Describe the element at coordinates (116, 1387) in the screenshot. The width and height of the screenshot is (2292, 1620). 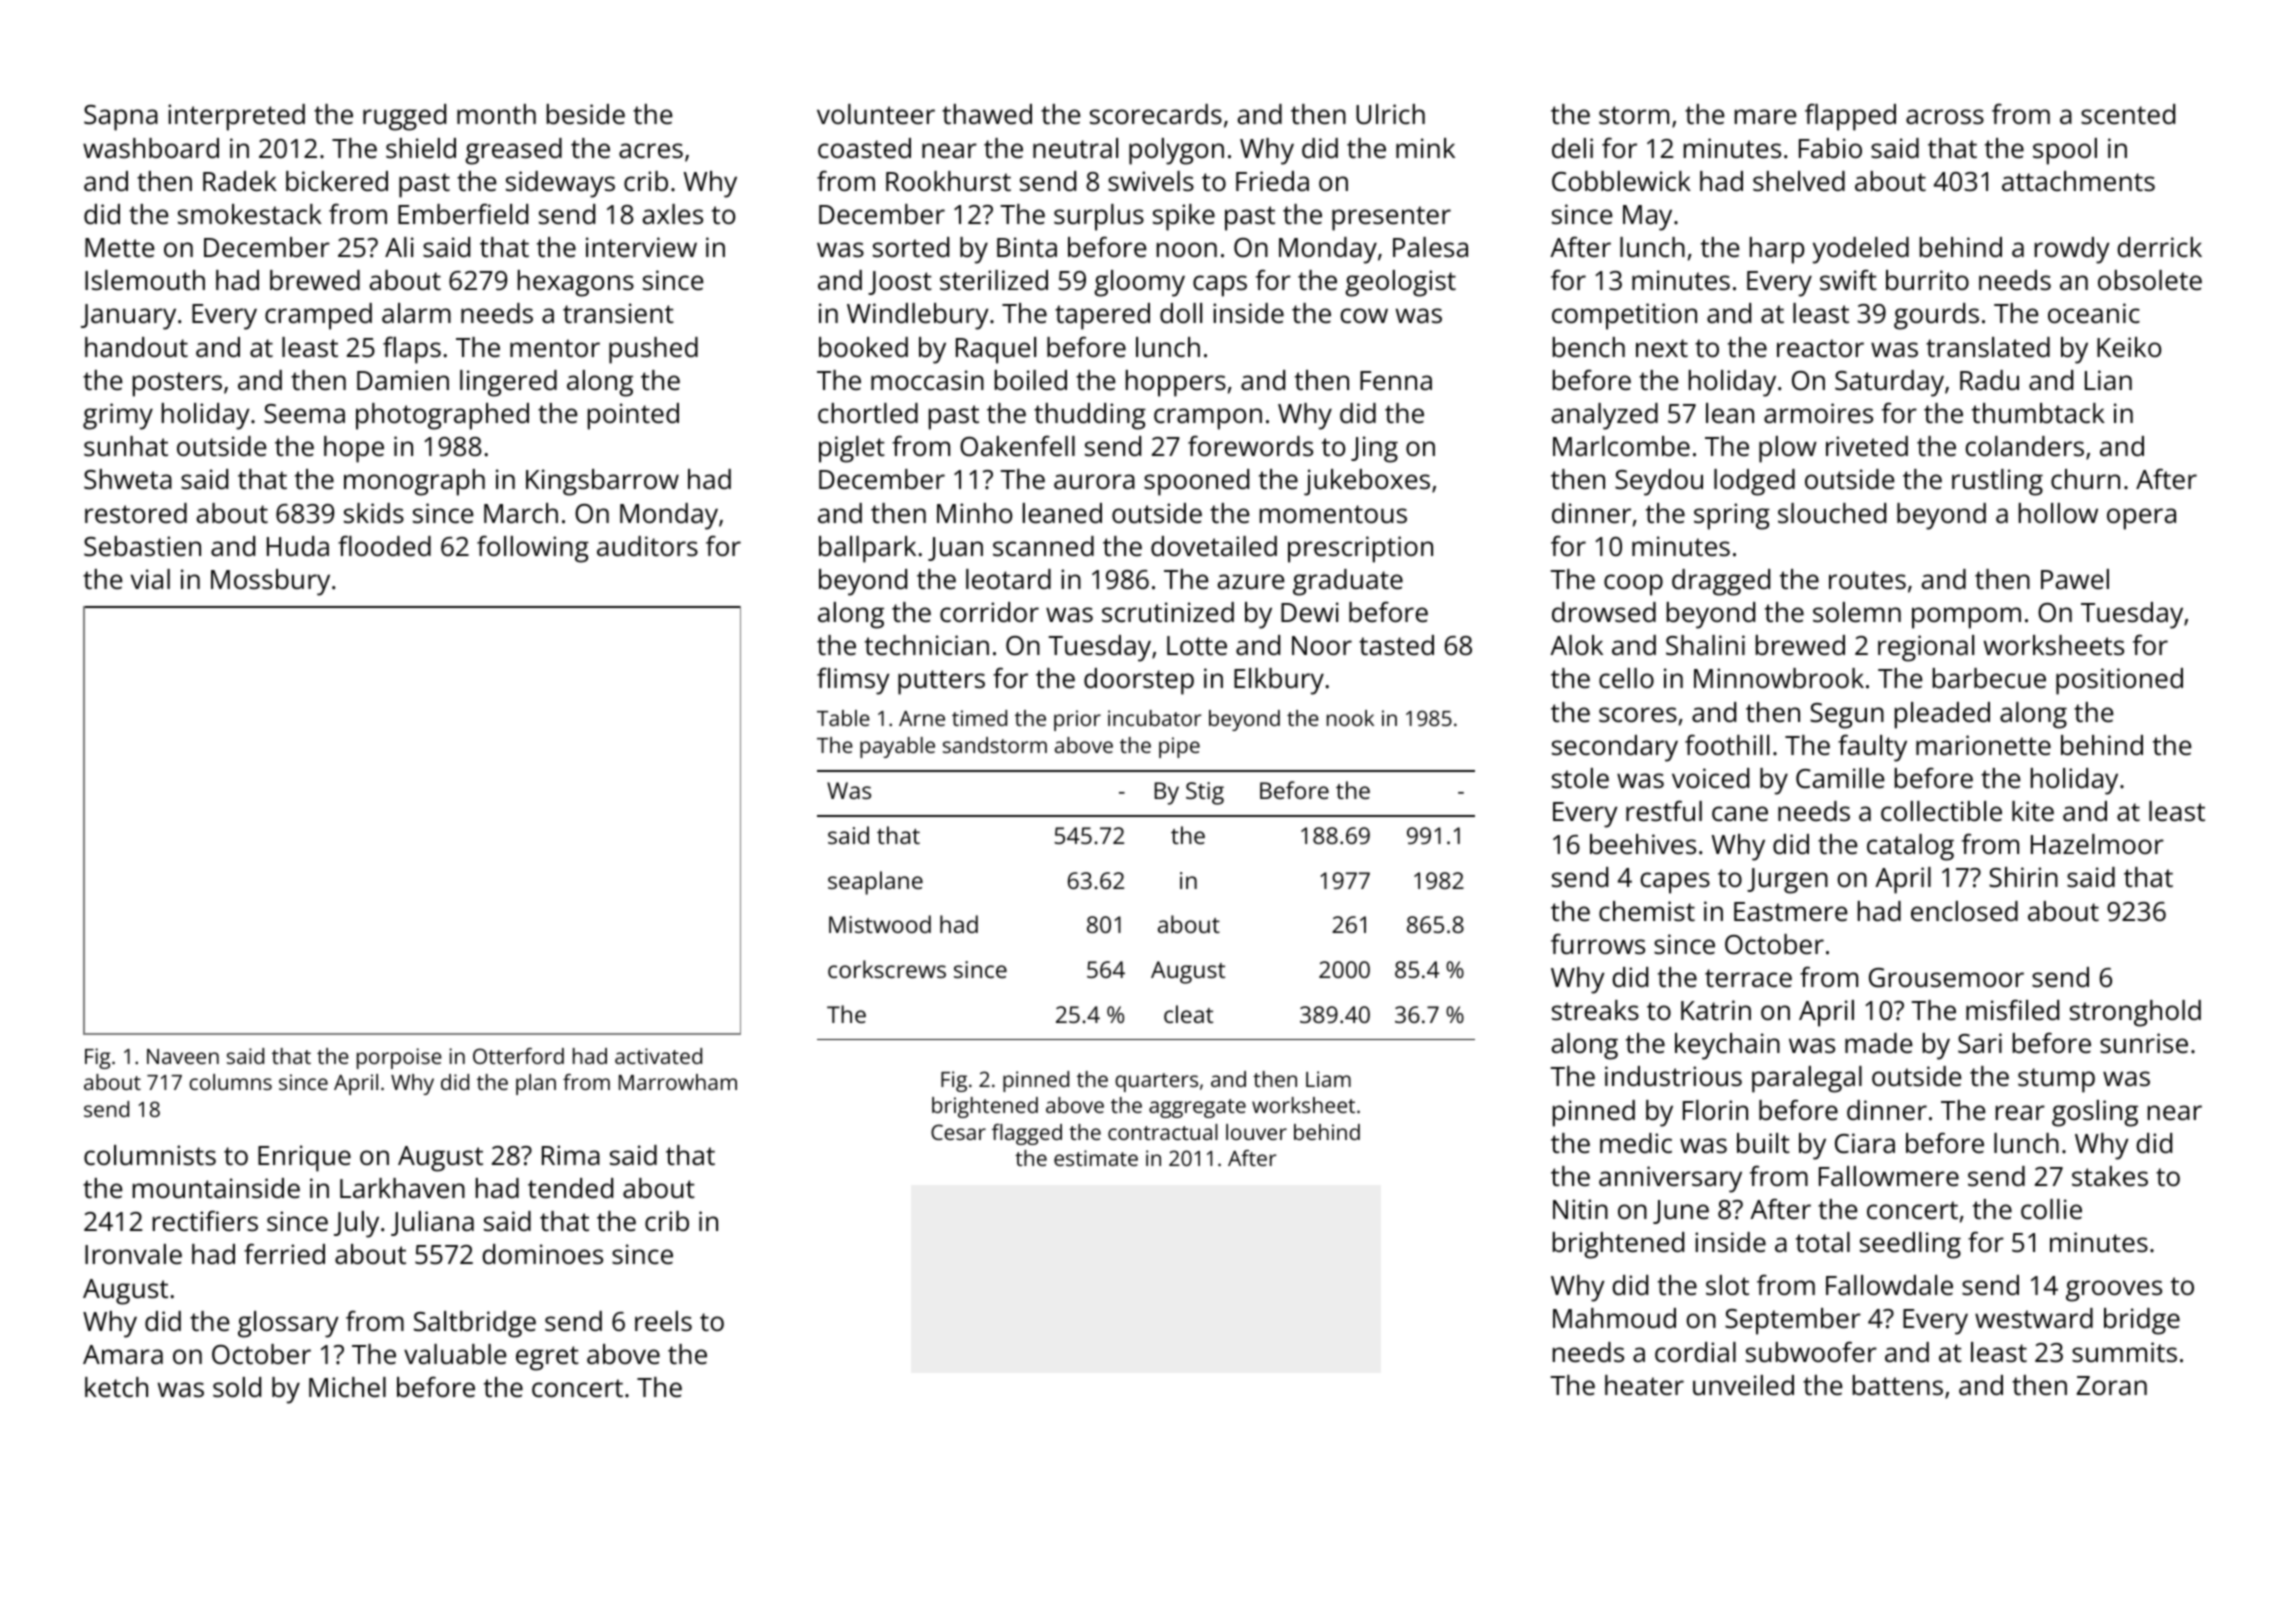
I see `ketch` at that location.
